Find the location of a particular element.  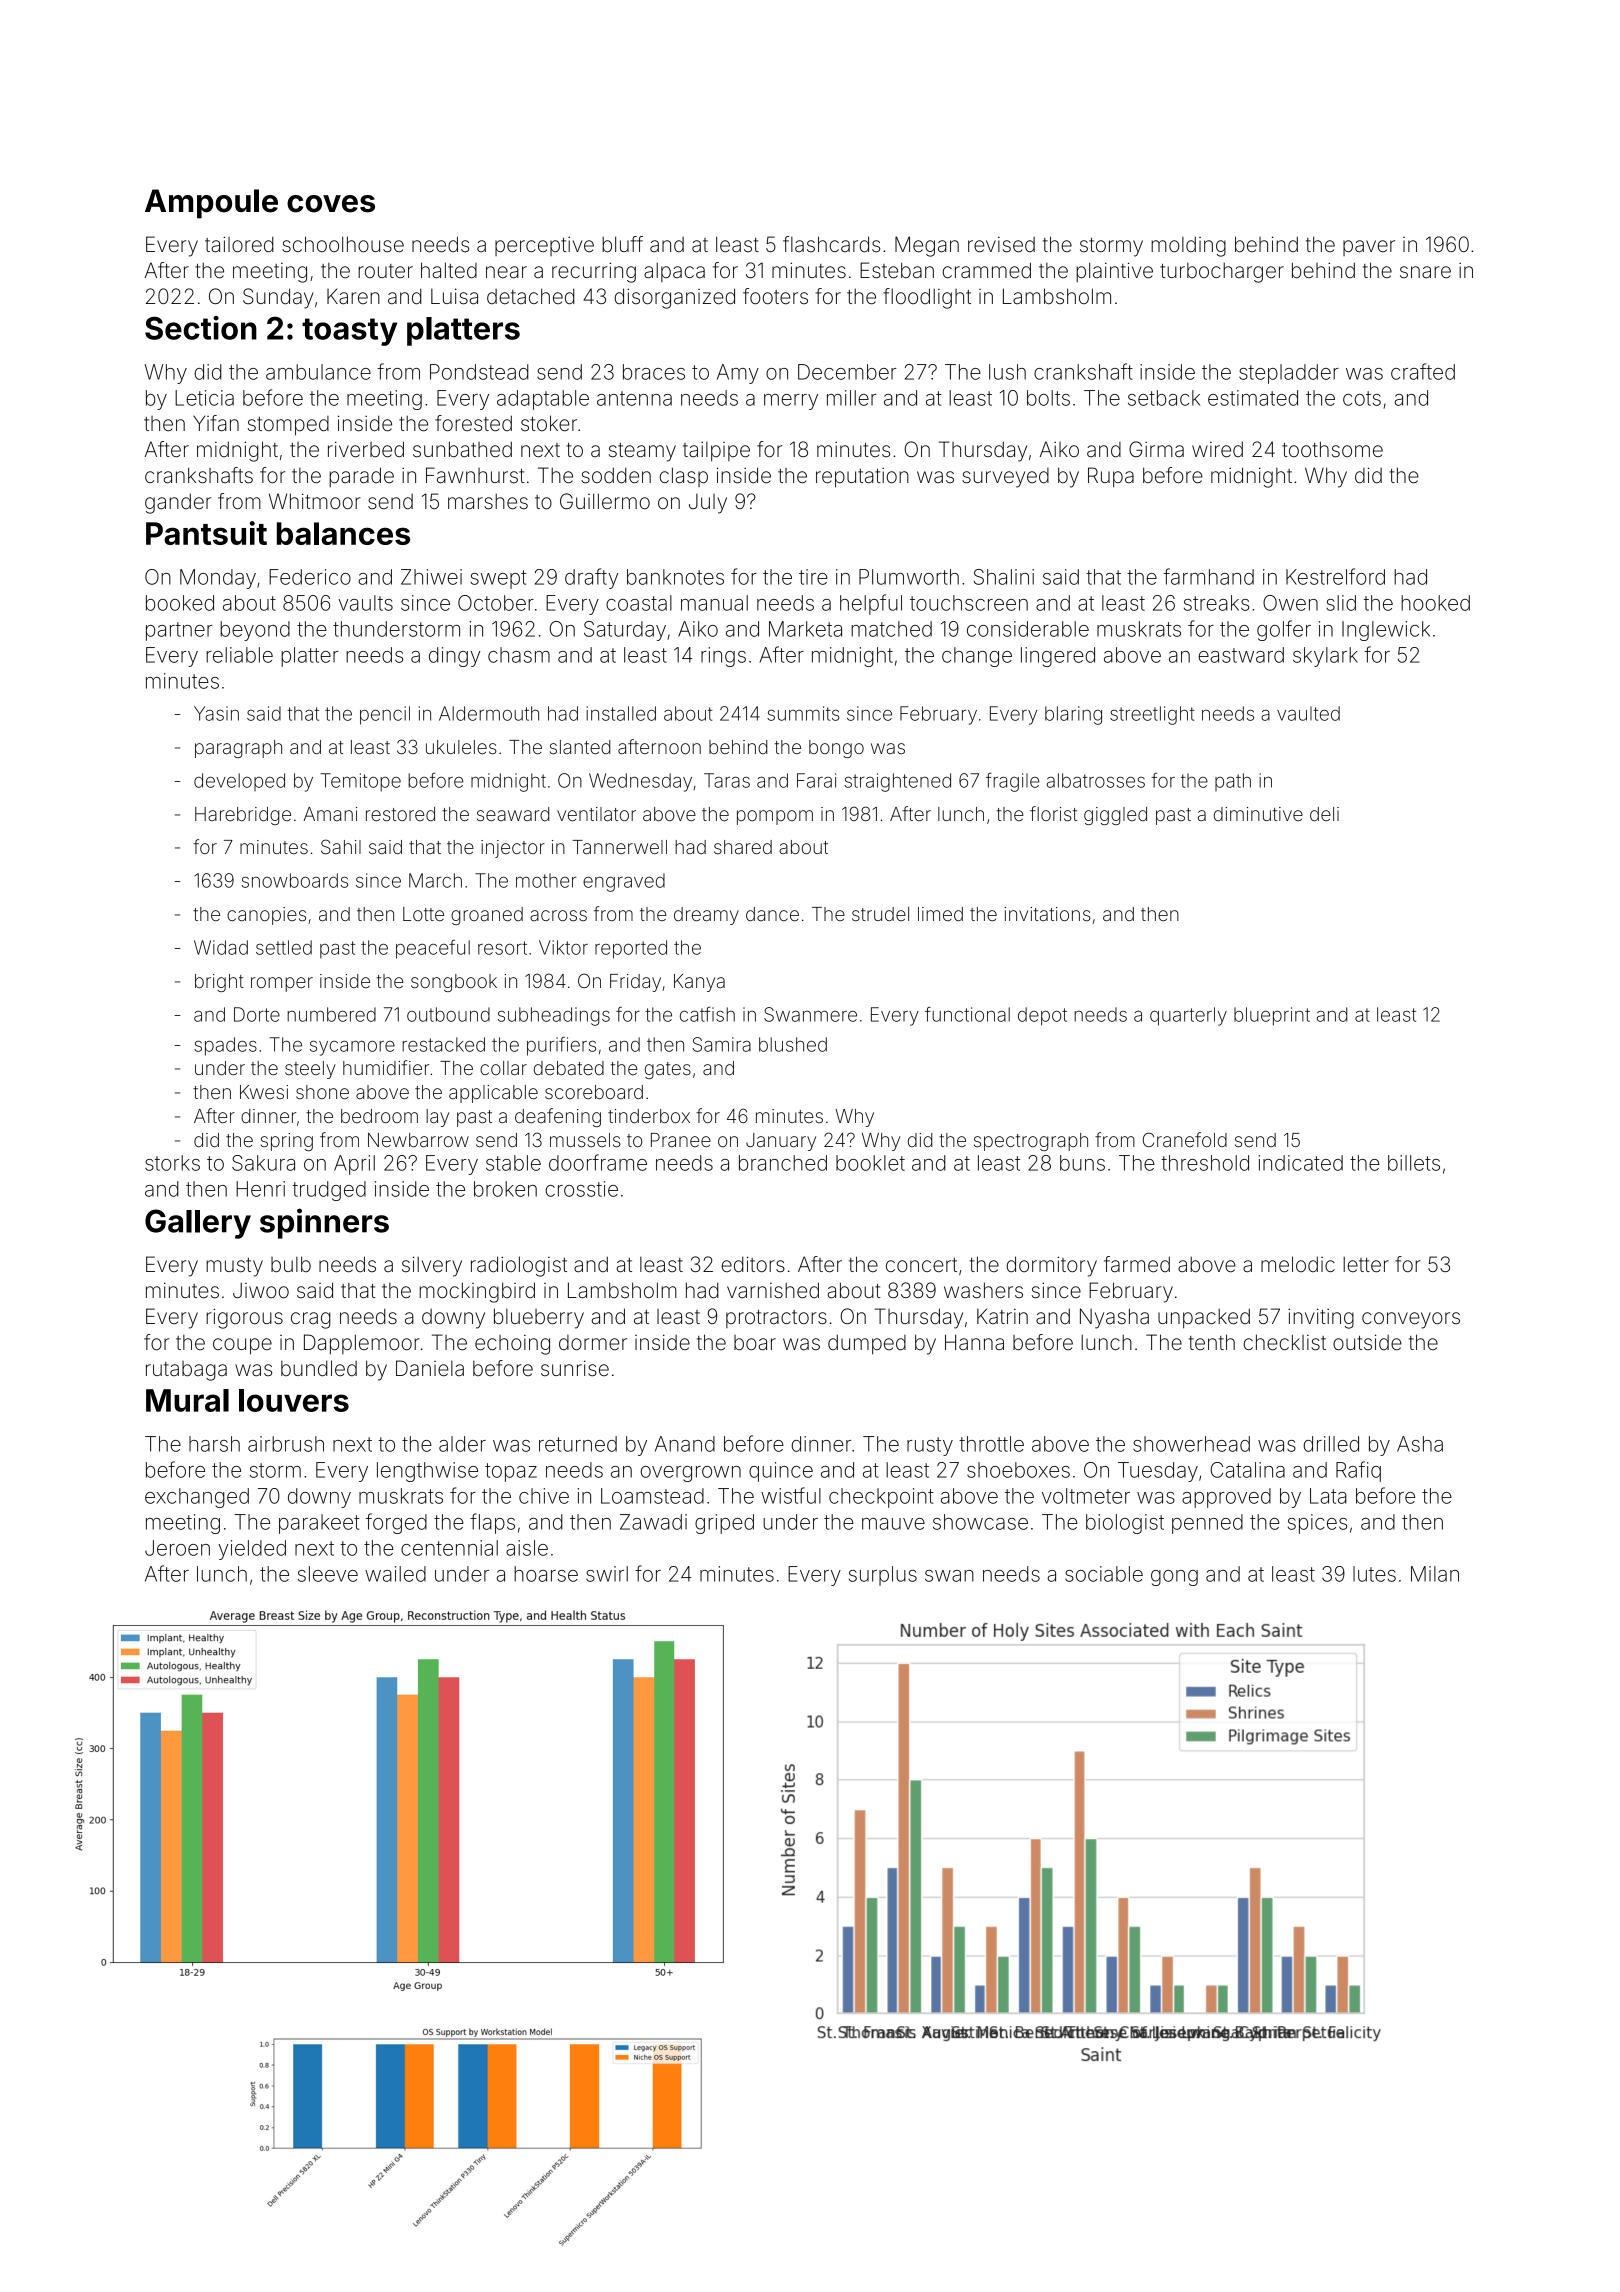

concert is located at coordinates (921, 1265).
